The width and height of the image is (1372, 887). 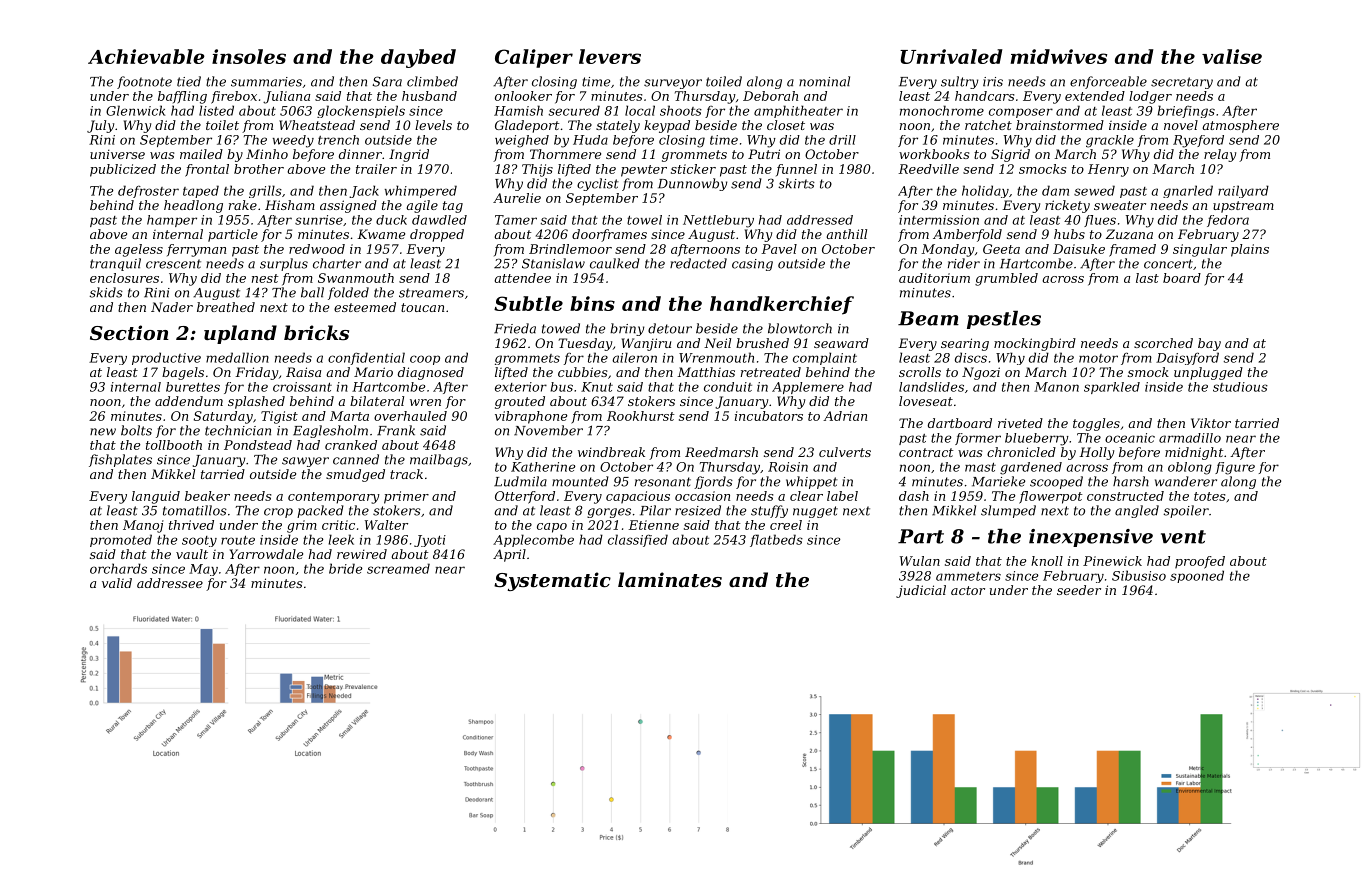 I want to click on knoll, so click(x=1047, y=561).
